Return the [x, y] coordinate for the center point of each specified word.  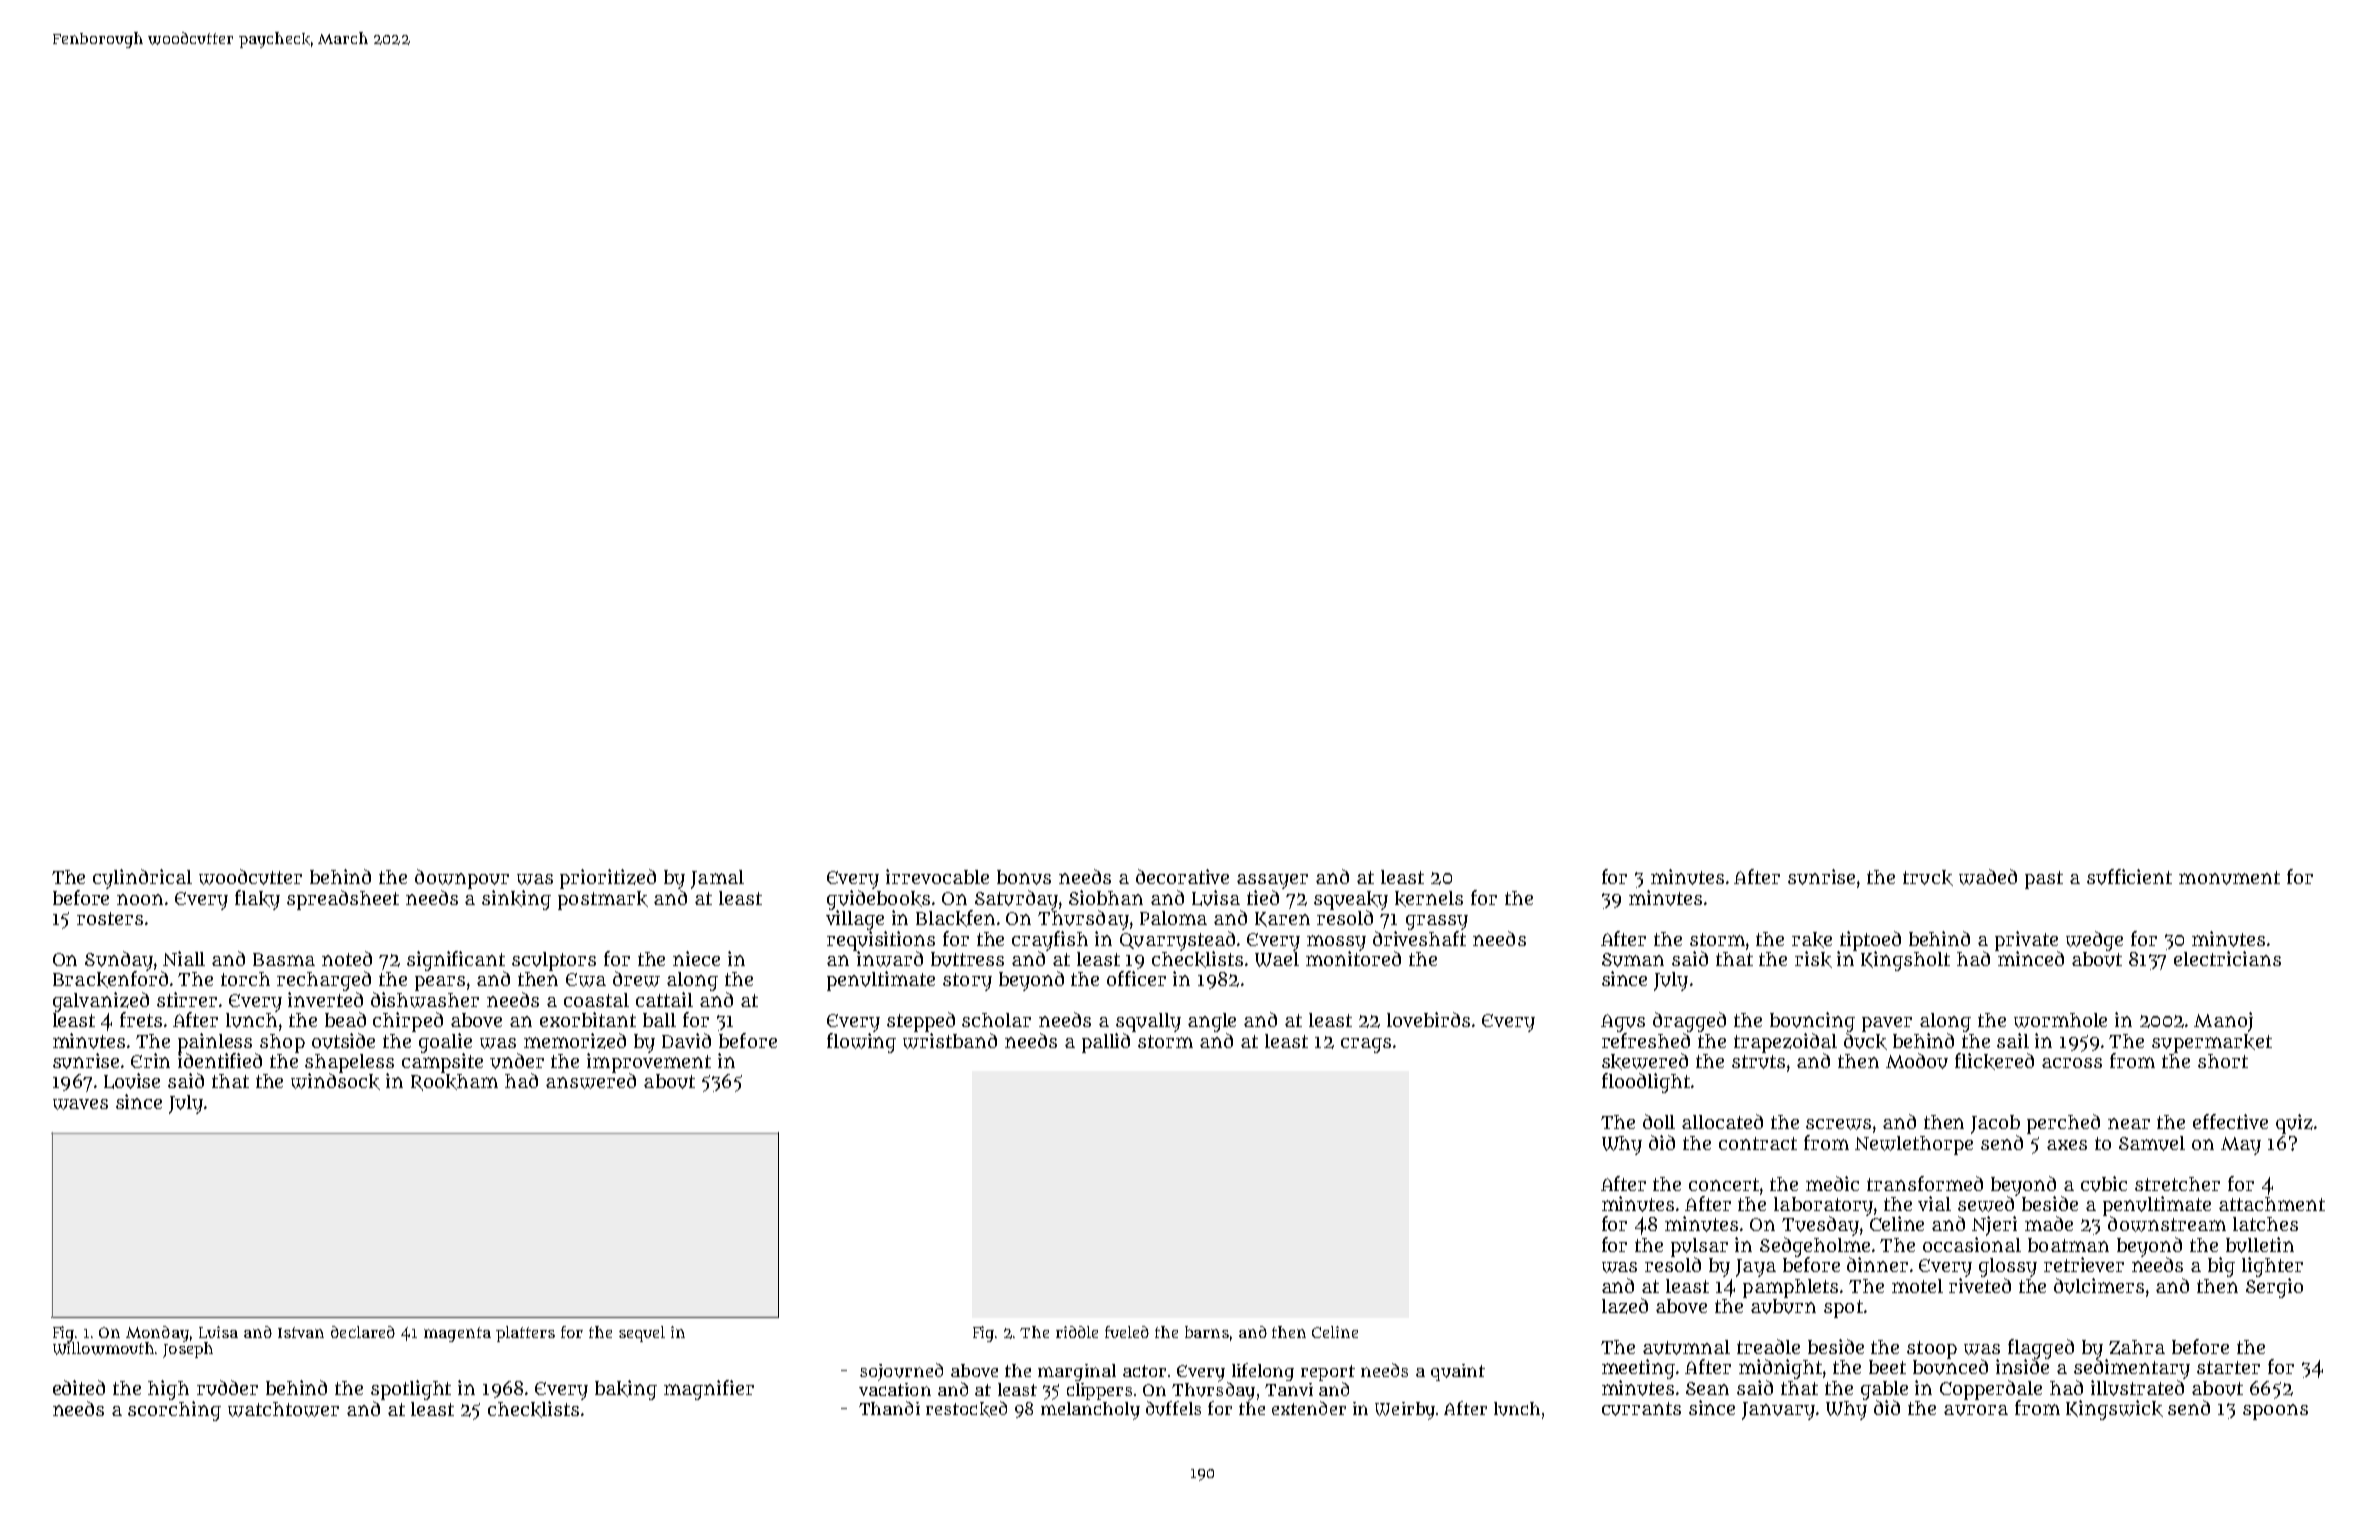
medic [1832, 1183]
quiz [2294, 1124]
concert [1724, 1184]
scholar [996, 1020]
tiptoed [1870, 941]
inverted [325, 999]
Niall [184, 958]
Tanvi [1289, 1389]
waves [80, 1104]
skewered [1645, 1061]
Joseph [188, 1350]
